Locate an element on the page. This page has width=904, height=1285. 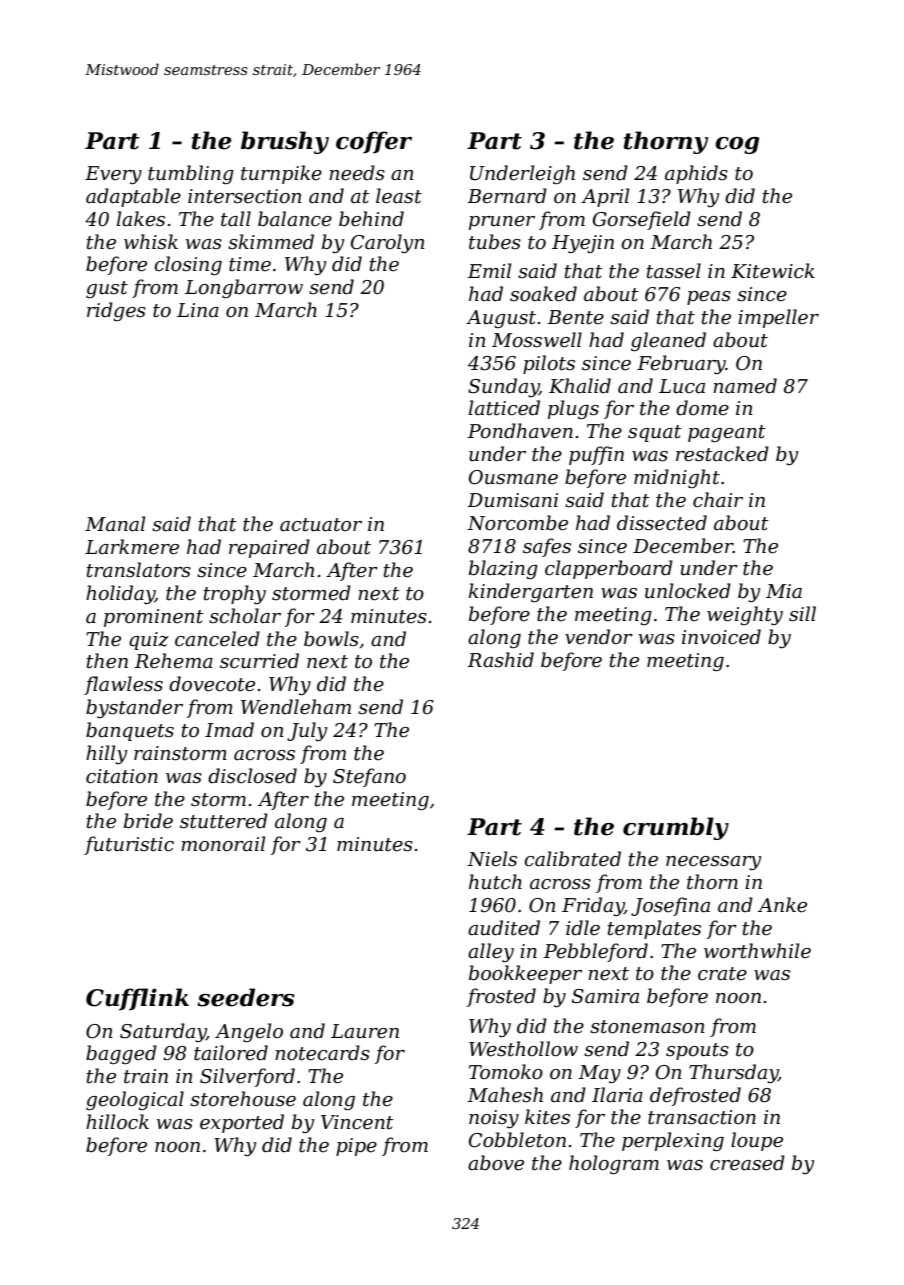
worthwhile is located at coordinates (757, 951).
